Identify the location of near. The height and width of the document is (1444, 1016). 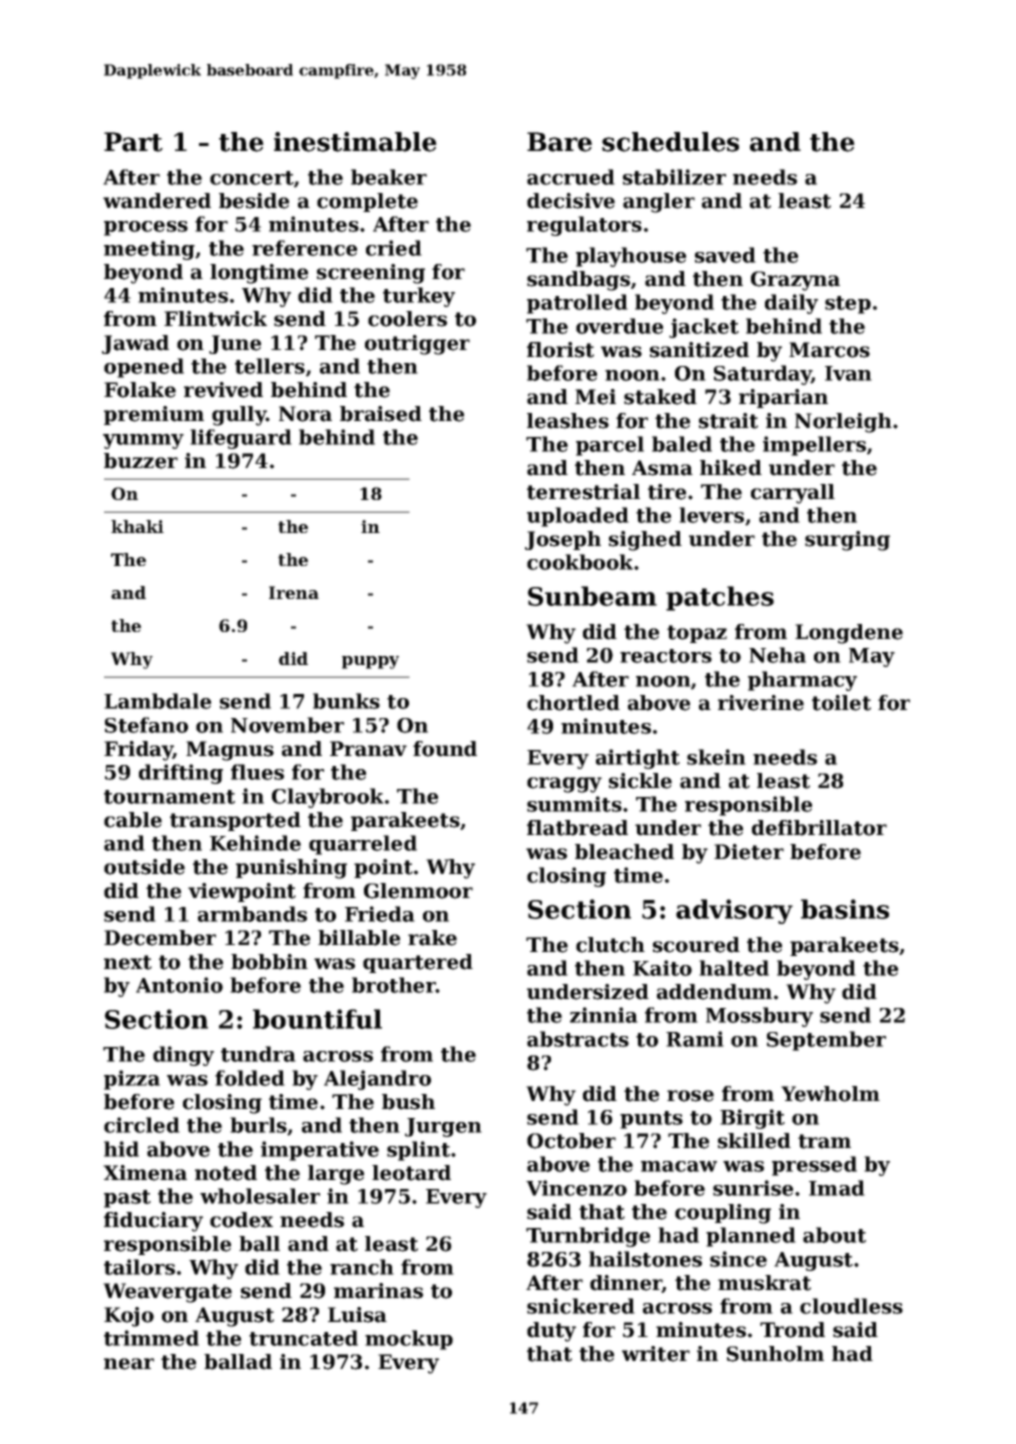
(129, 1364).
